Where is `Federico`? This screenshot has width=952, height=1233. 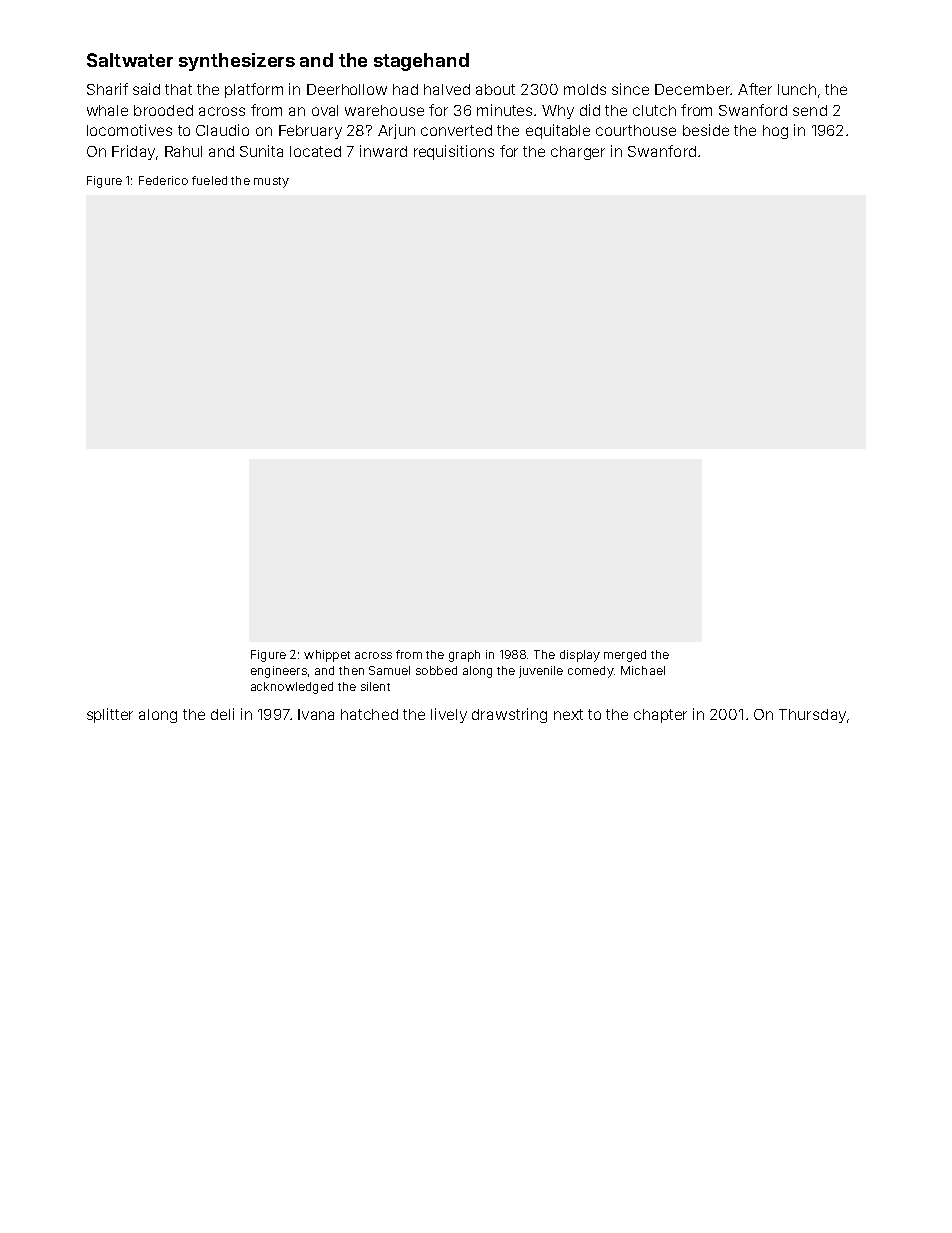
Federico is located at coordinates (163, 180).
